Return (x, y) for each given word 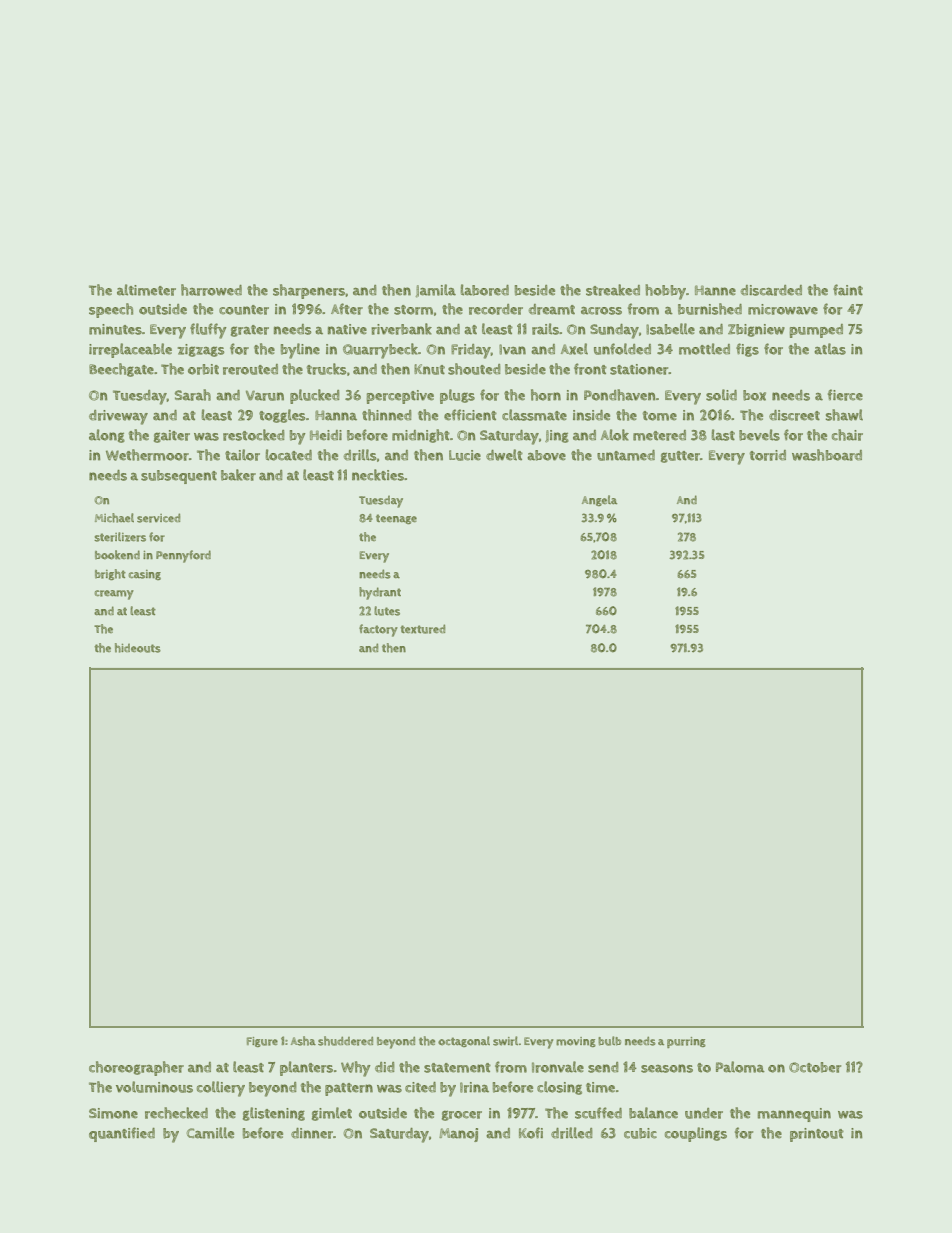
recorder (496, 309)
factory (378, 630)
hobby (665, 292)
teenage (396, 519)
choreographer (136, 1068)
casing (145, 575)
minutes (115, 329)
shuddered (345, 1041)
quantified (122, 1134)
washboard (827, 455)
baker (238, 475)
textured (422, 629)
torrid (768, 455)
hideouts (138, 648)
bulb (609, 1041)
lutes (387, 611)
